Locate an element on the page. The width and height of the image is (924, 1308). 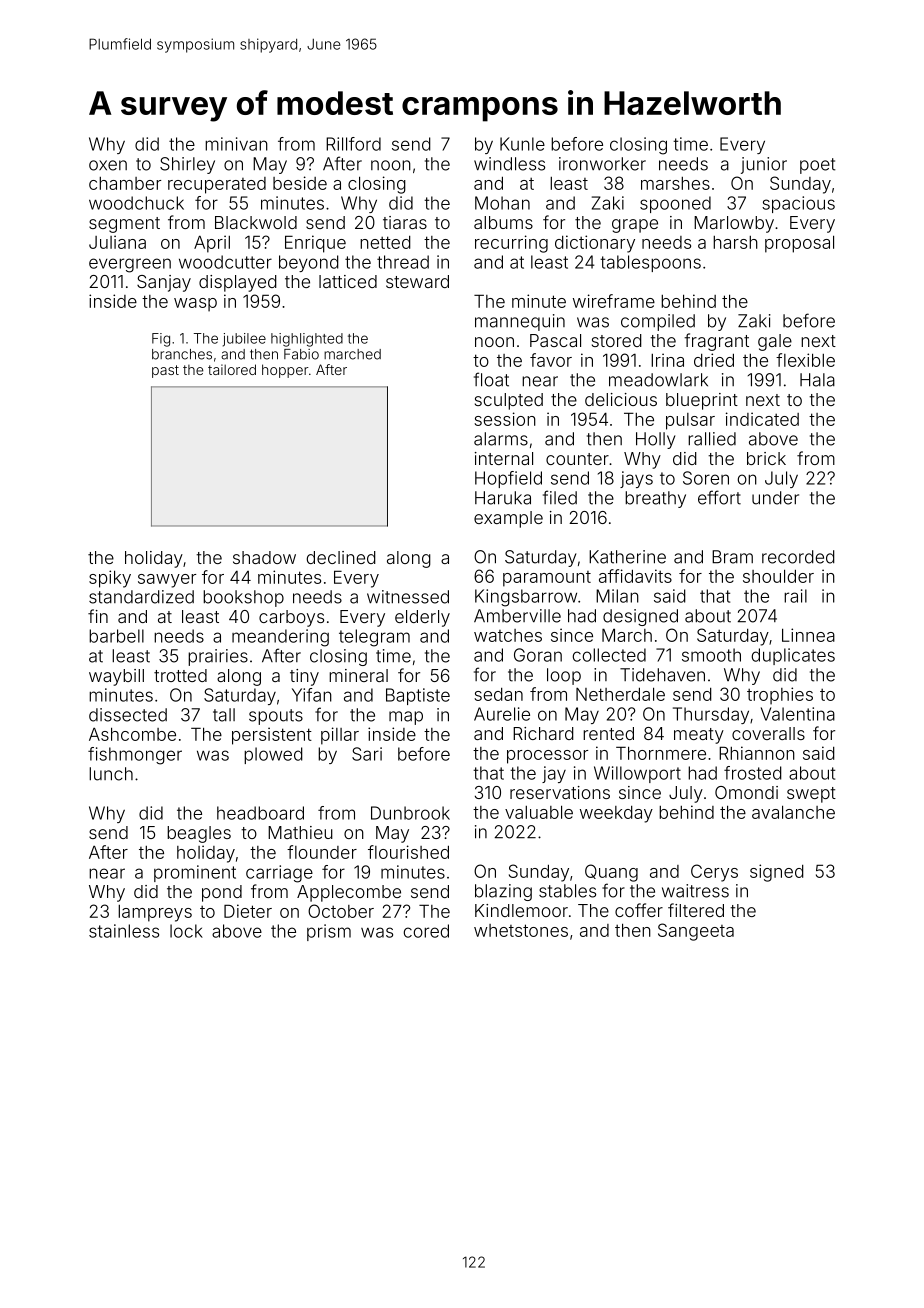
rail is located at coordinates (795, 596).
